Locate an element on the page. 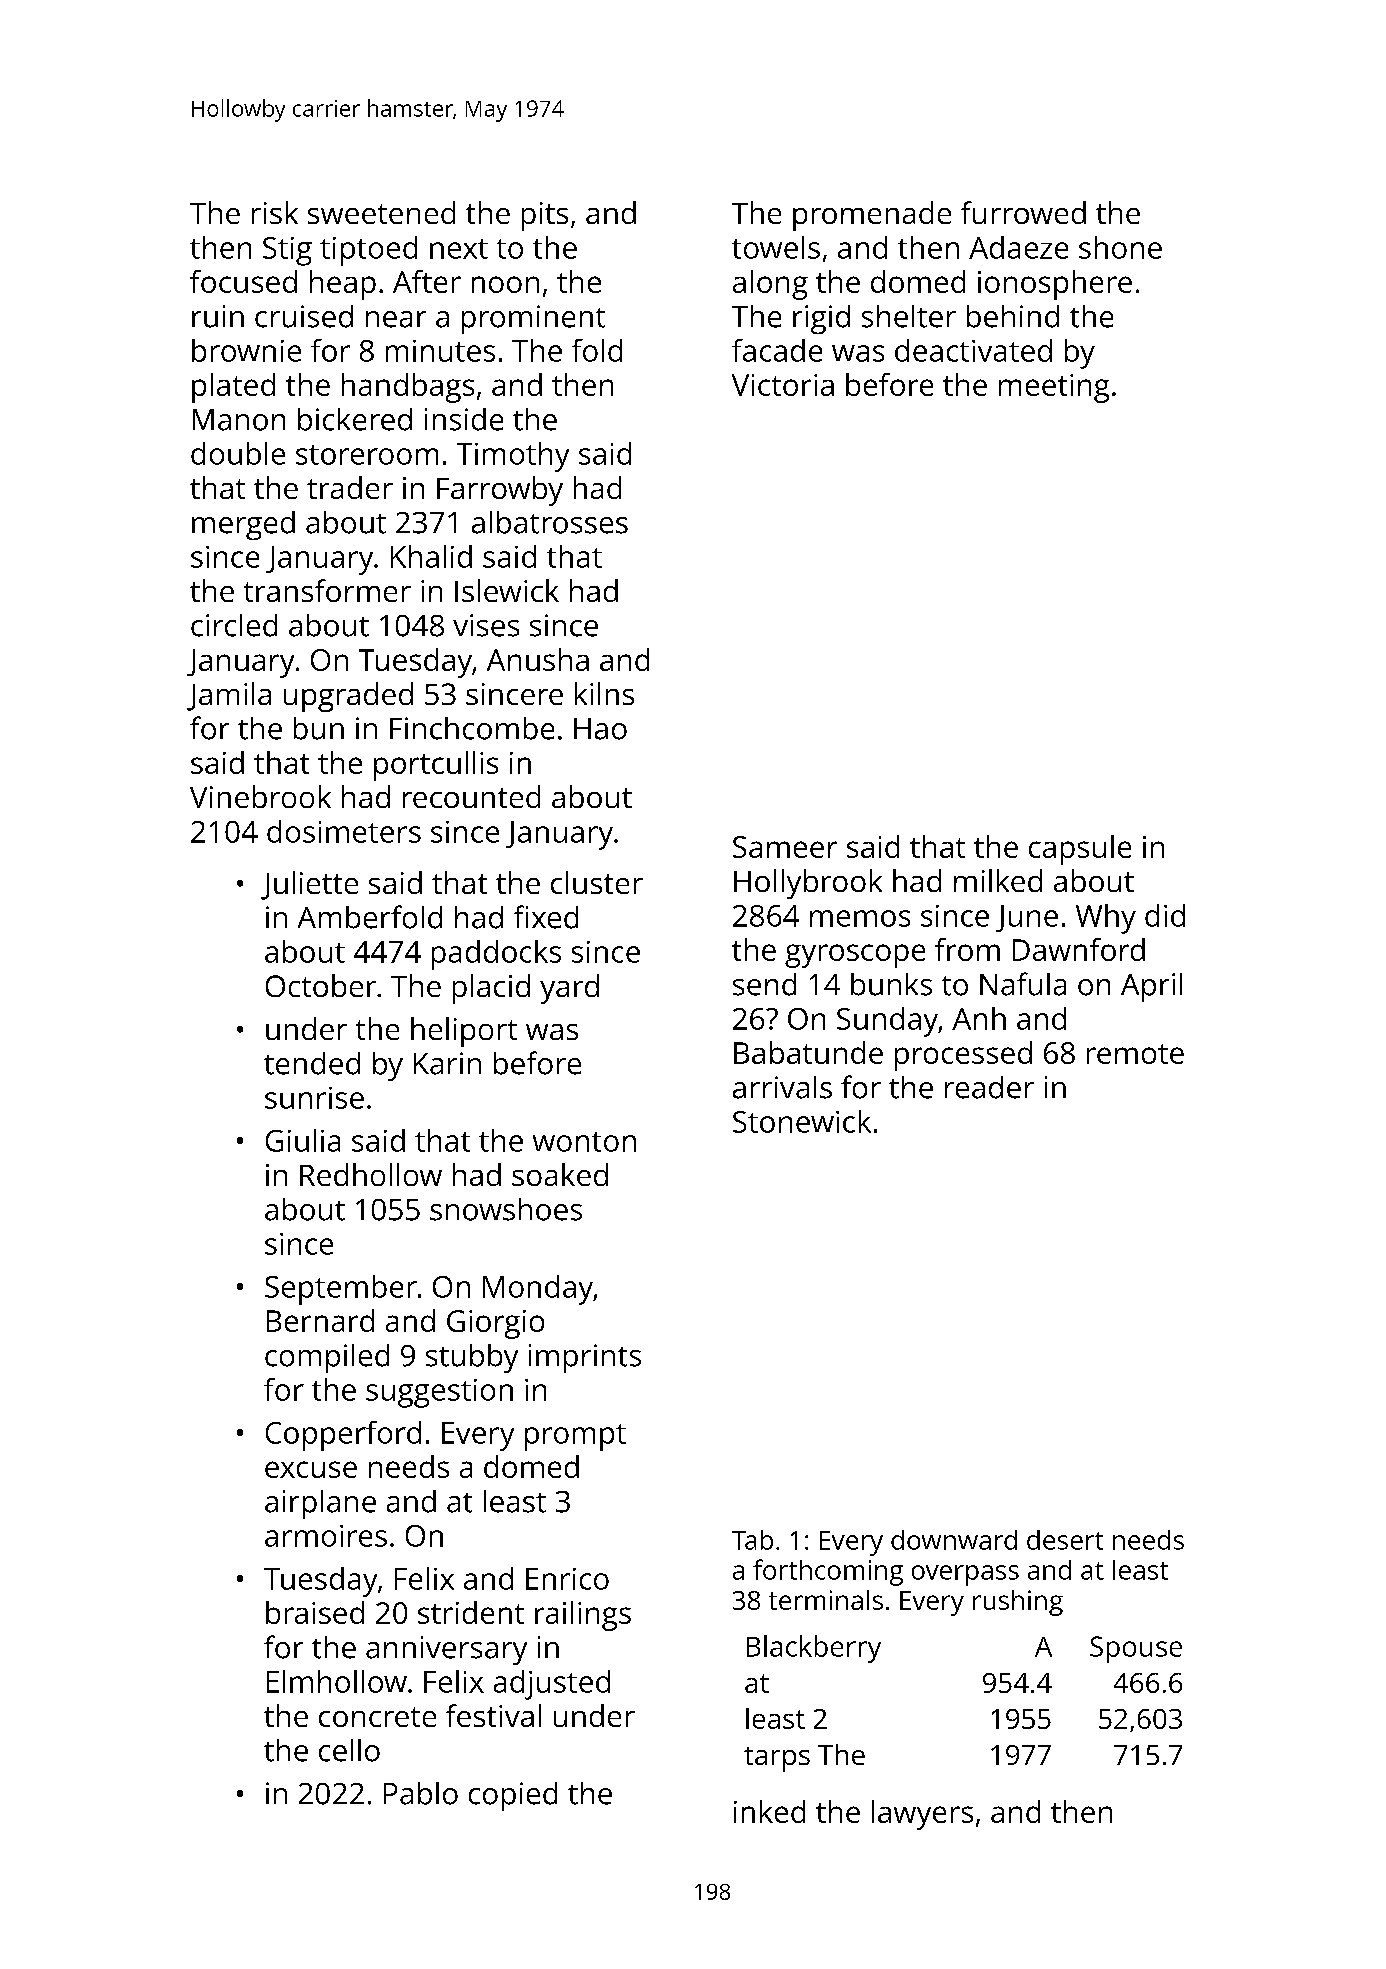  soaked is located at coordinates (560, 1174).
